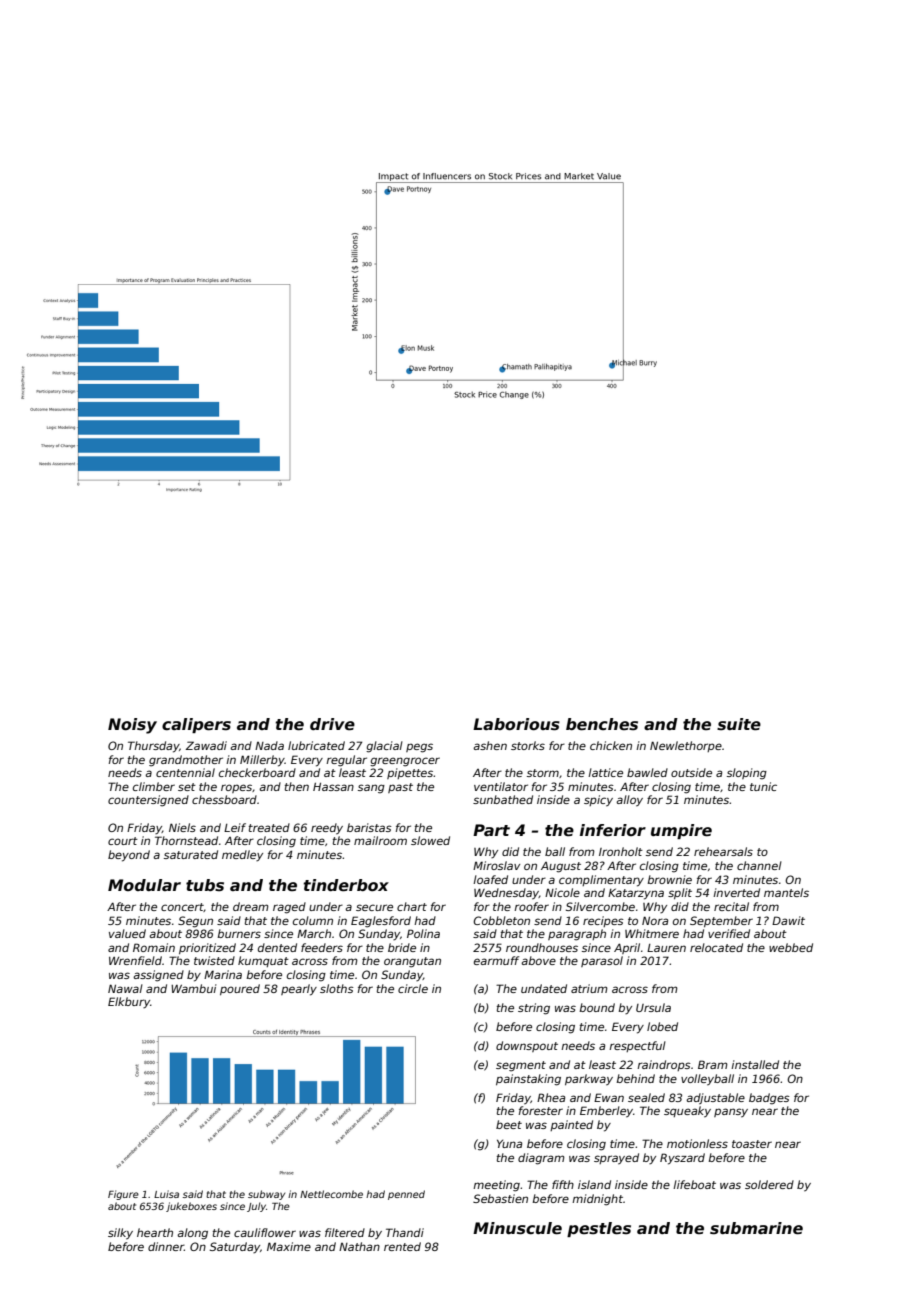 This screenshot has height=1308, width=924. What do you see at coordinates (374, 907) in the screenshot?
I see `secure` at bounding box center [374, 907].
